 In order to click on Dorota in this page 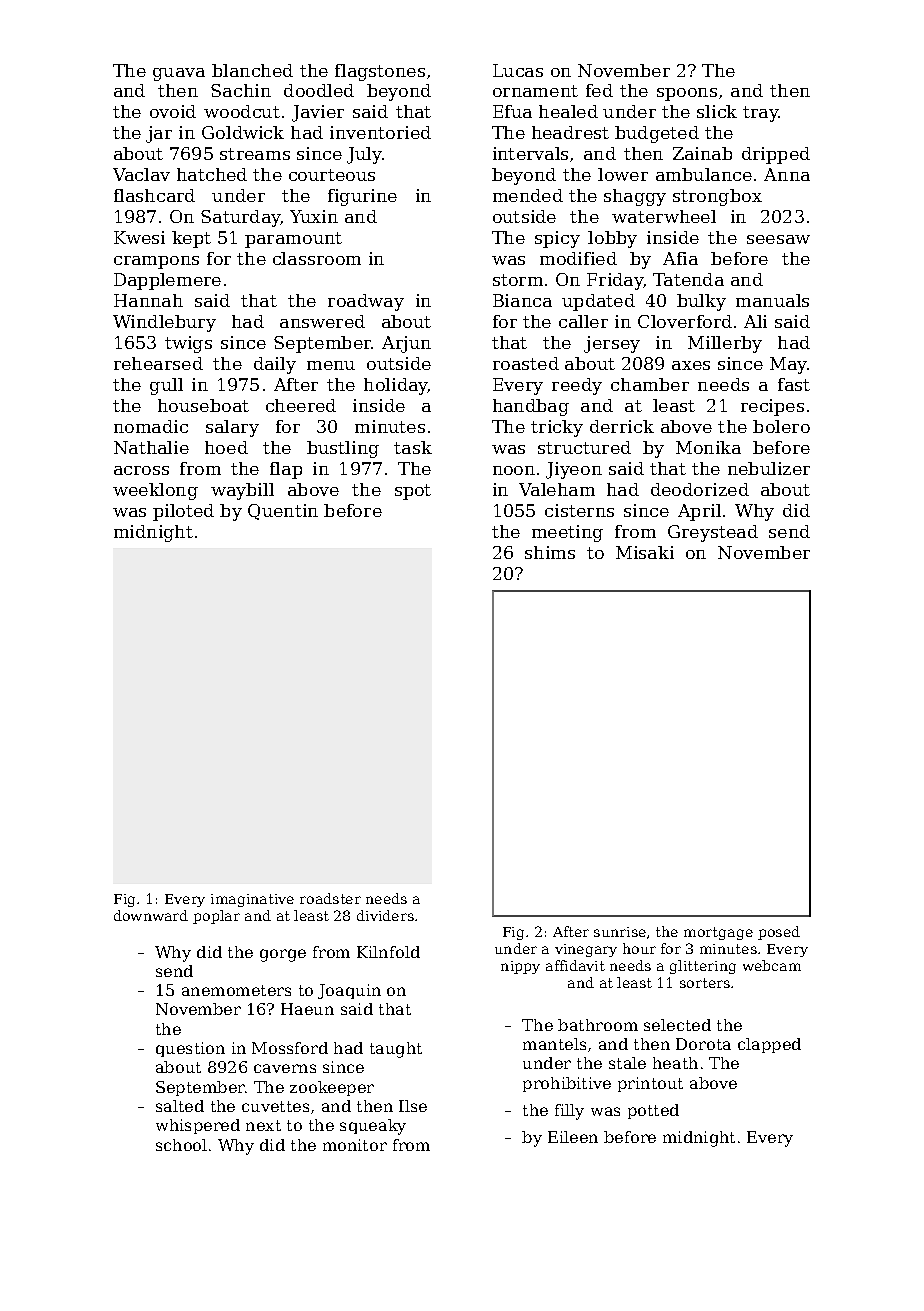, I will do `click(703, 1044)`.
